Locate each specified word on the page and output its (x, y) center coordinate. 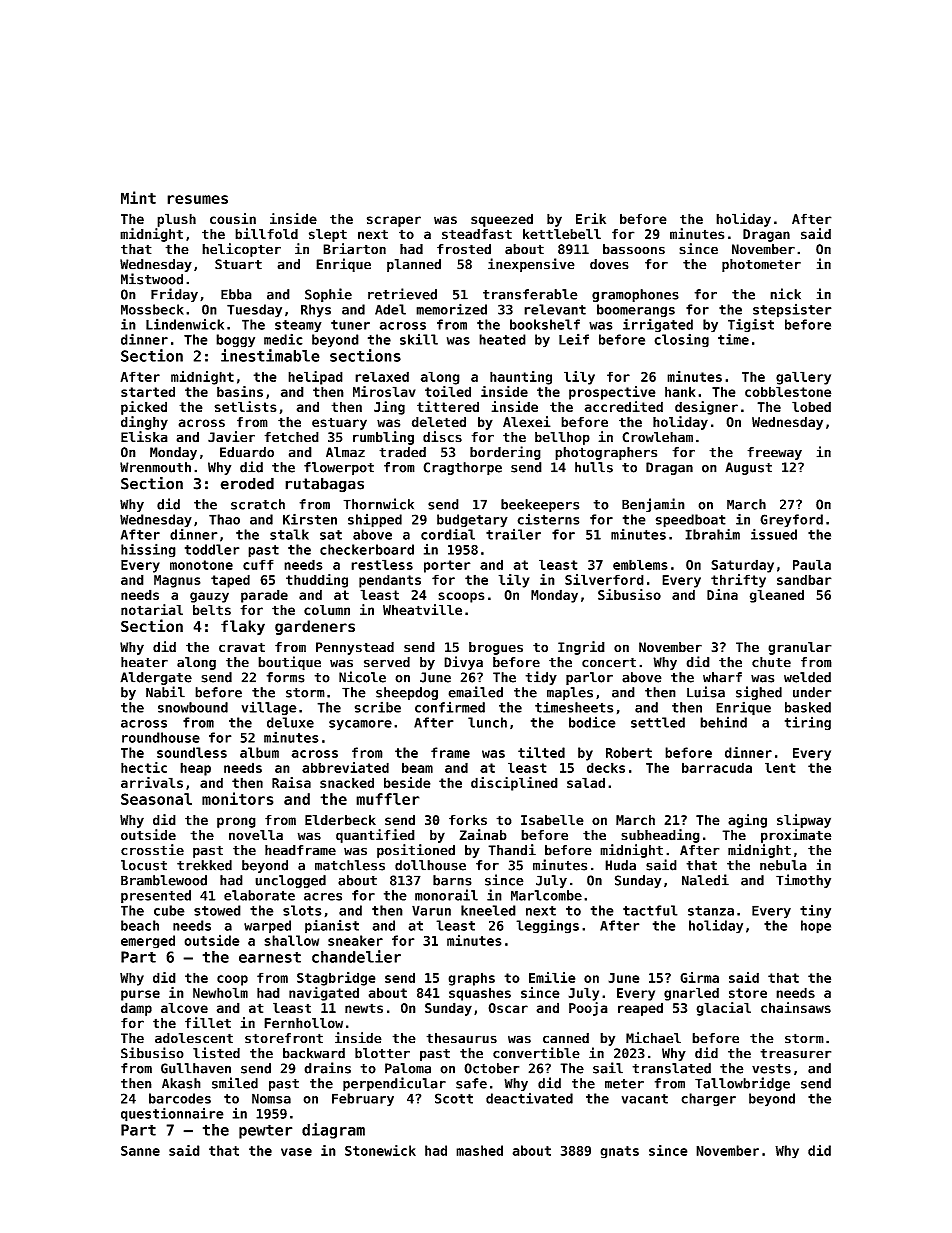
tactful (650, 910)
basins (240, 391)
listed (216, 1053)
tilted (541, 752)
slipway (804, 821)
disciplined (514, 784)
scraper (394, 221)
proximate (796, 836)
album (259, 752)
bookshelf (545, 324)
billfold (266, 234)
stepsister (792, 310)
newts (364, 1008)
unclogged (290, 881)
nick (785, 294)
